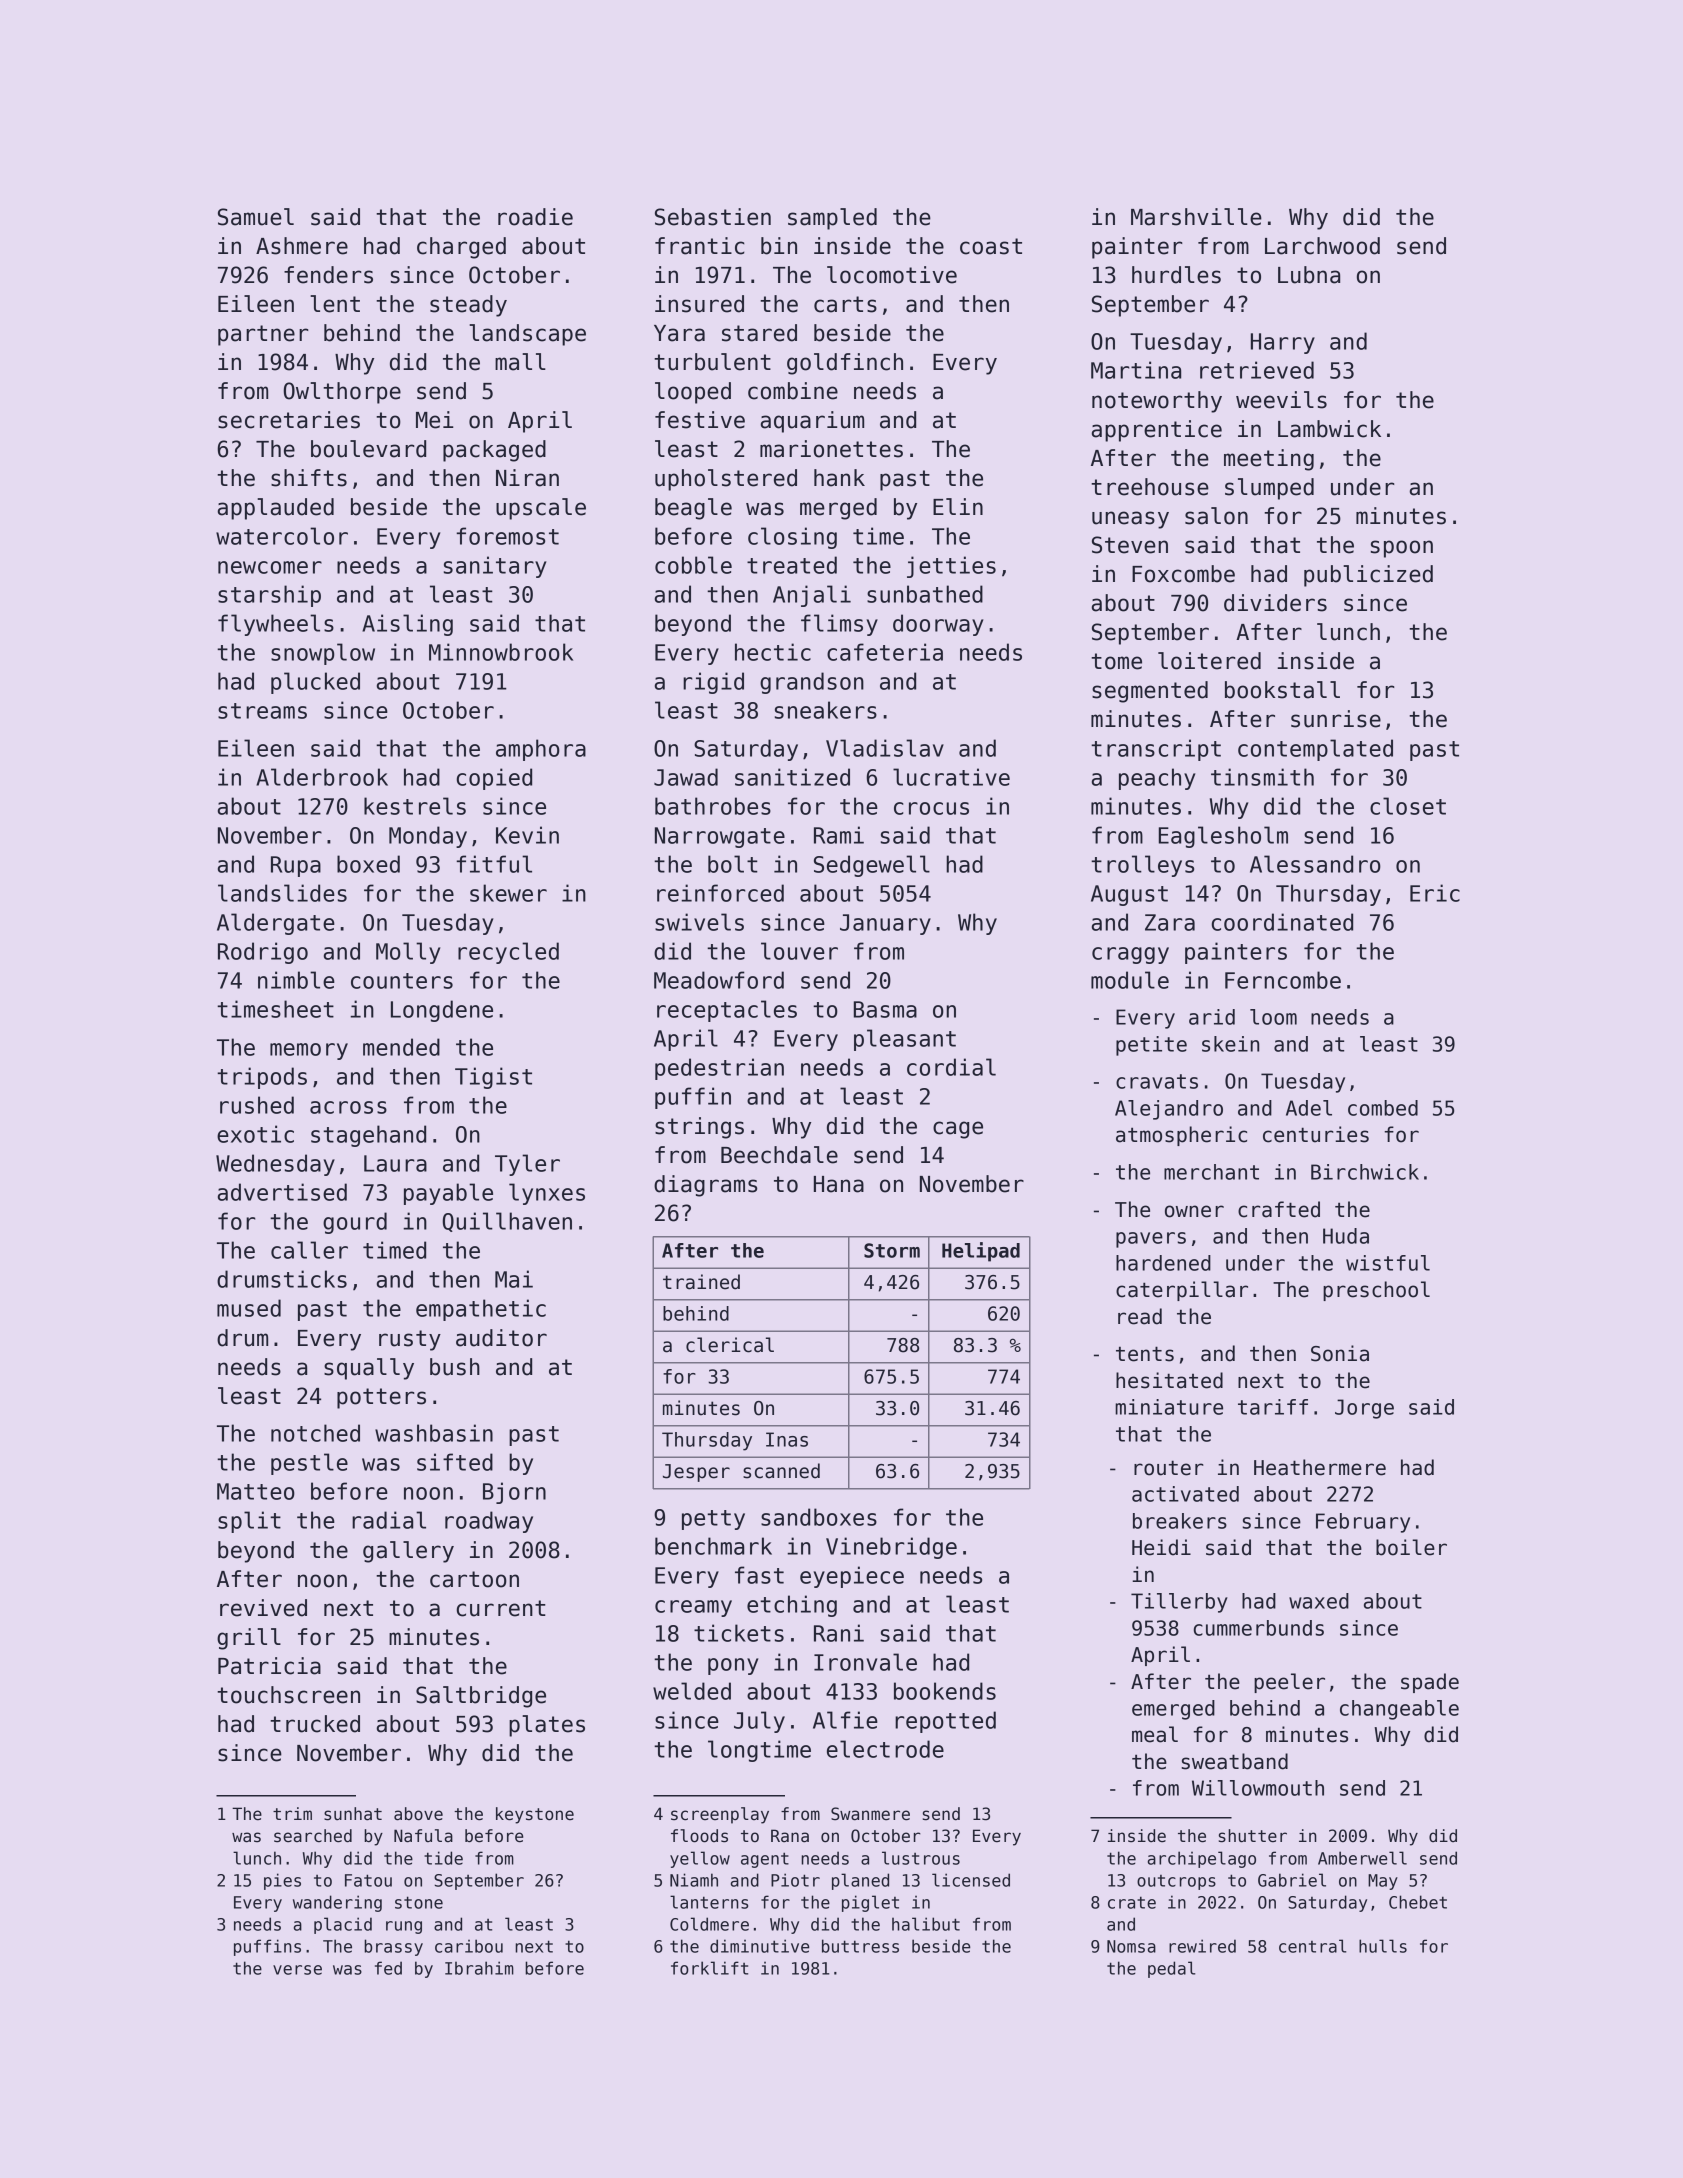 This screenshot has height=2178, width=1683. What do you see at coordinates (276, 625) in the screenshot?
I see `flywheels` at bounding box center [276, 625].
